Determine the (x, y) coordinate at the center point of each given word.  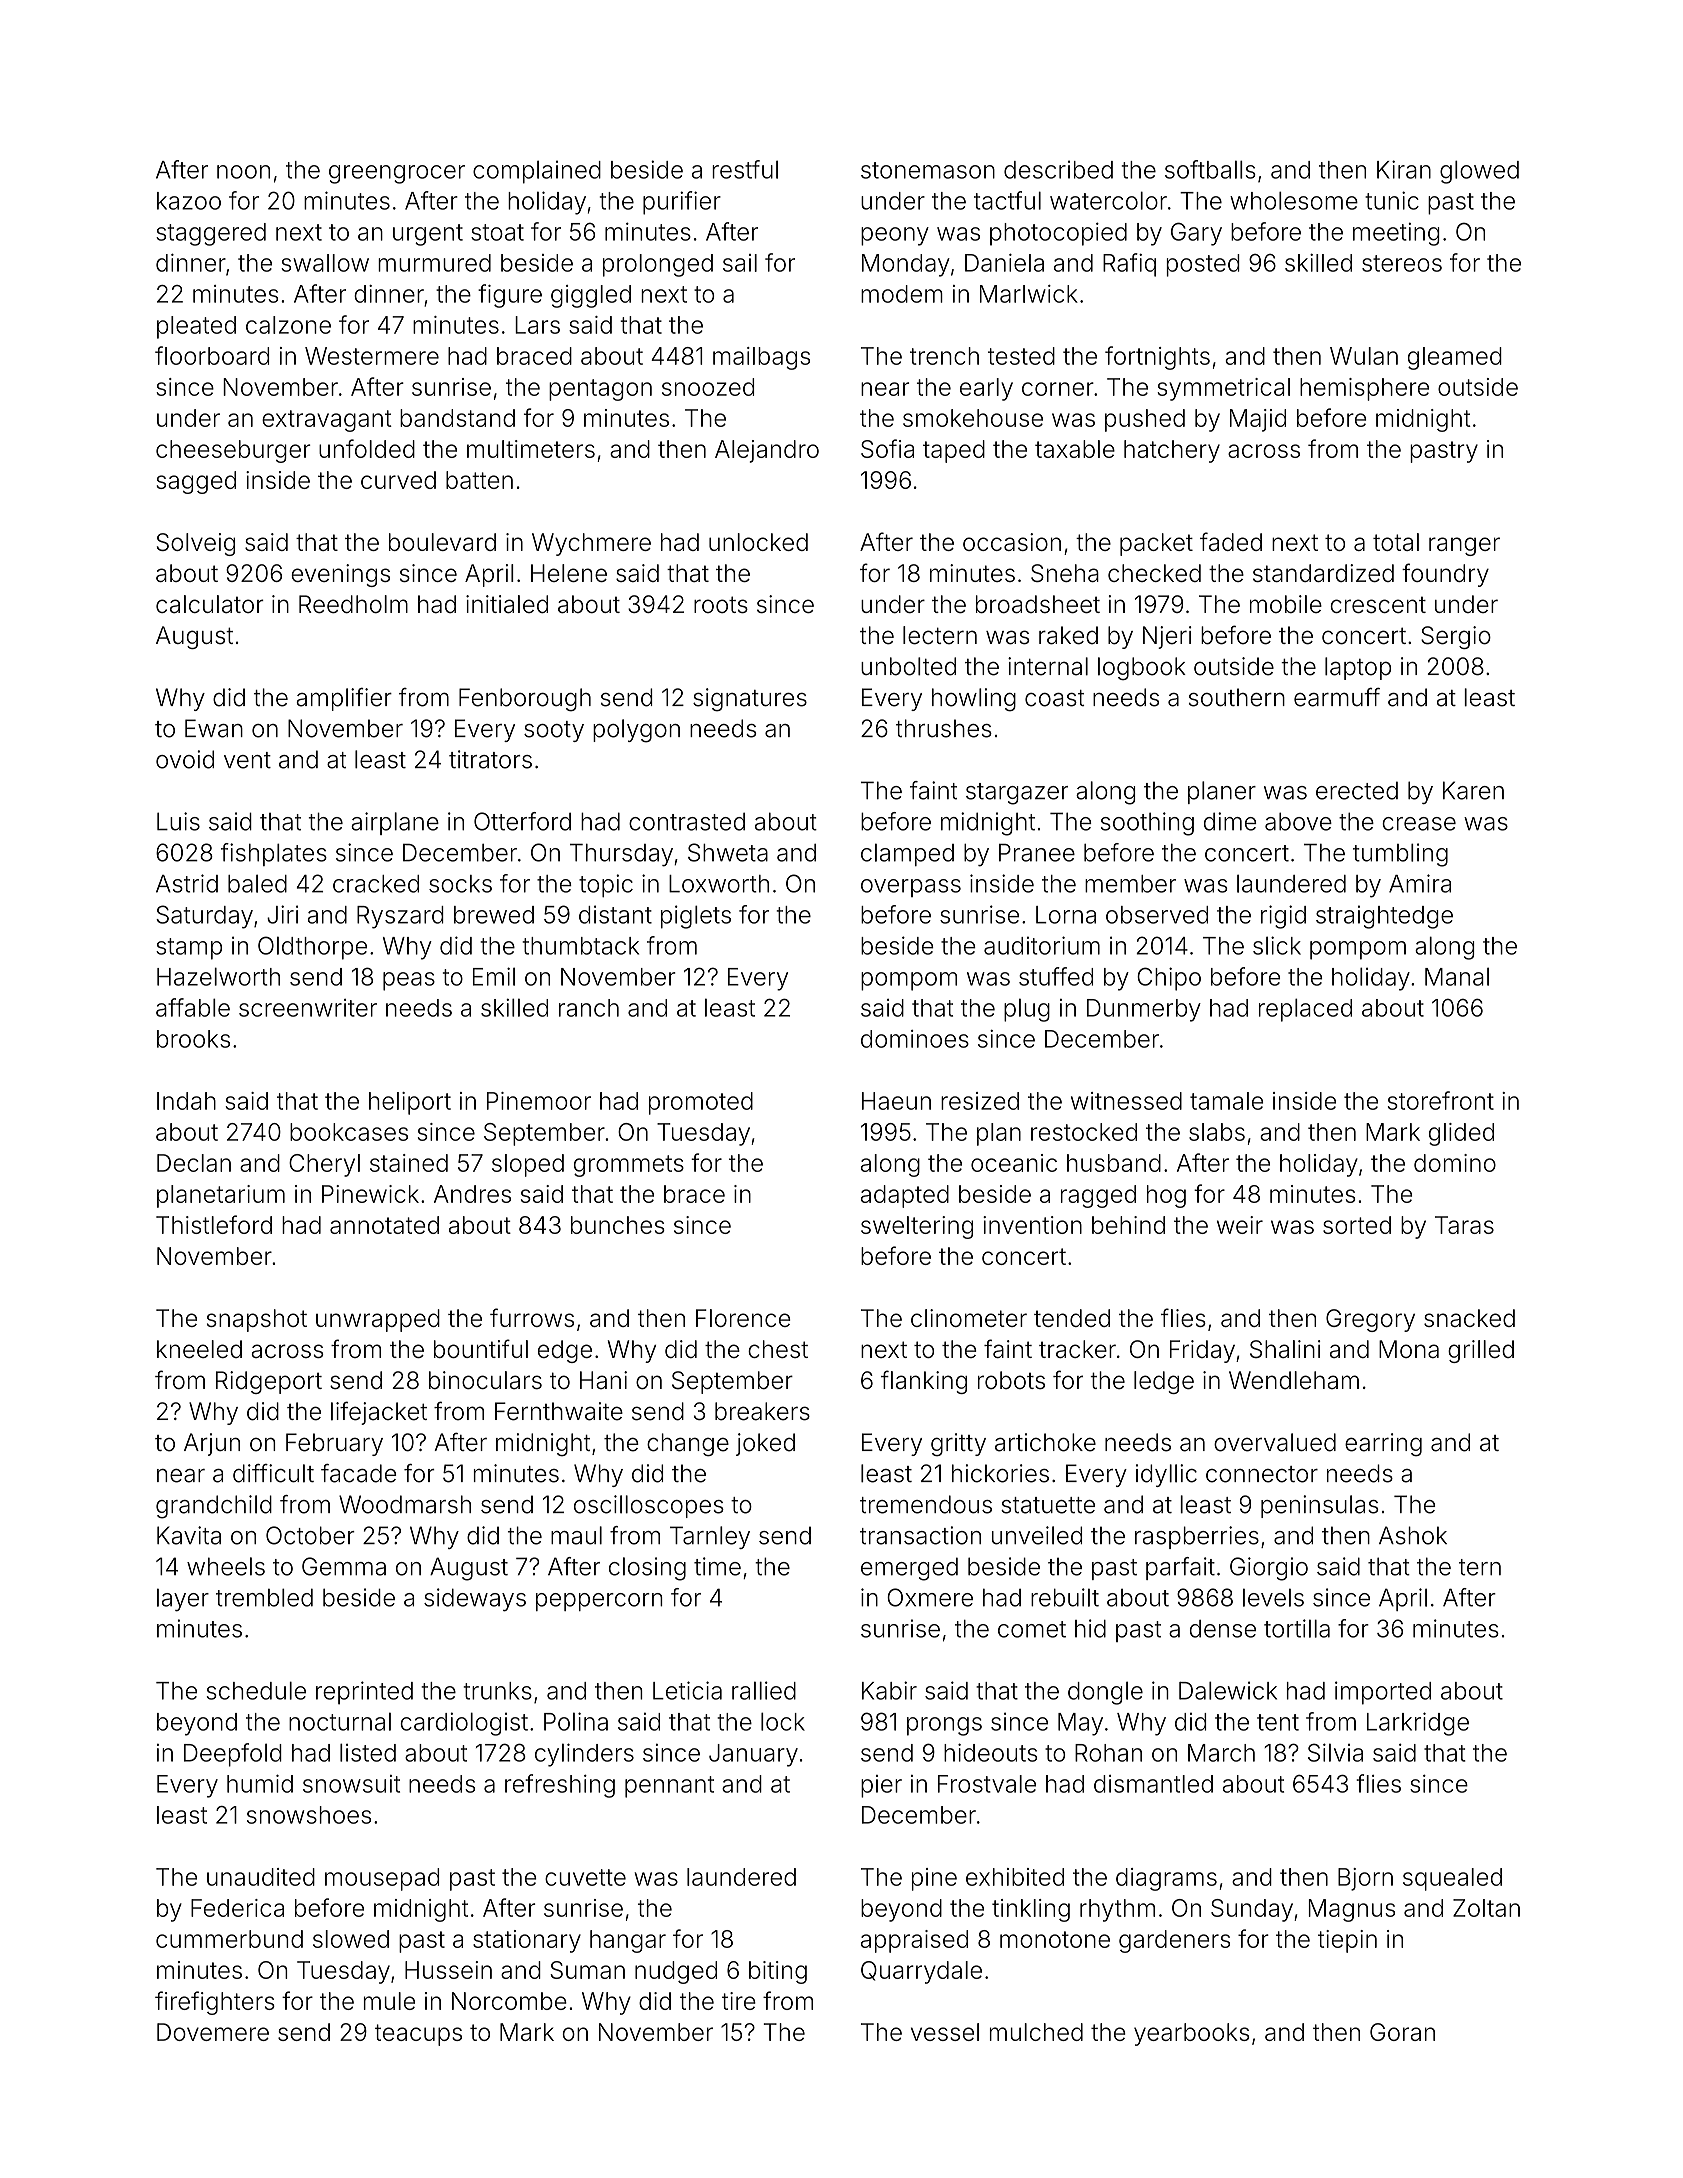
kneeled (199, 1349)
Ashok (1413, 1535)
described (1058, 169)
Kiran (1404, 169)
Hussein (448, 1970)
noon (243, 172)
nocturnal (340, 1721)
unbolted (908, 666)
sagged (196, 482)
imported (1383, 1693)
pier (881, 1786)
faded (1231, 541)
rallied (764, 1690)
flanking (924, 1382)
